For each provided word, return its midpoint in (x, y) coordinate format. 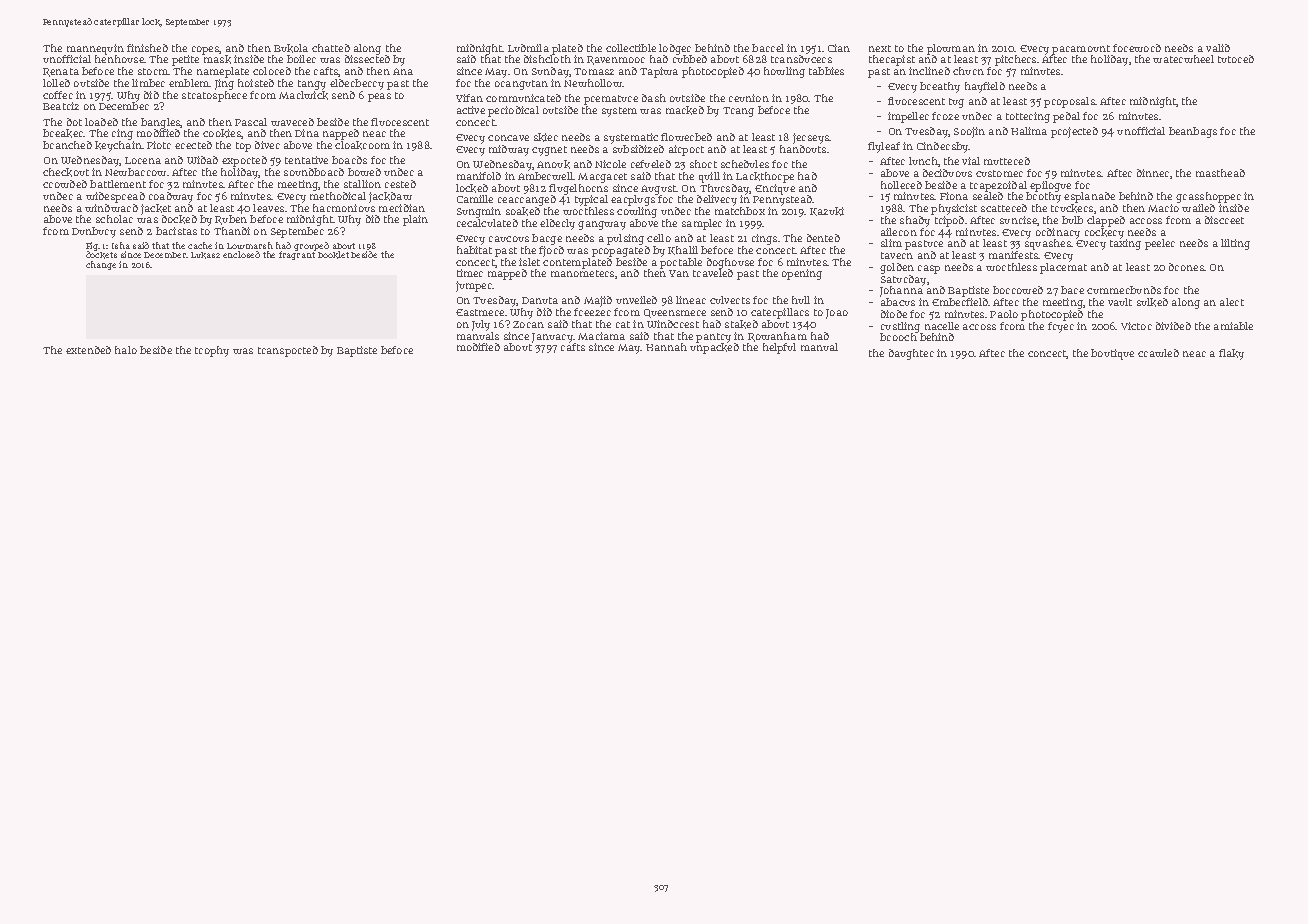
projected (1074, 132)
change (101, 265)
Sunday (550, 72)
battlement (118, 184)
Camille (475, 199)
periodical (513, 111)
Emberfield (960, 302)
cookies (222, 133)
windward (111, 208)
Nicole (610, 164)
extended (88, 350)
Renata (61, 72)
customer (999, 173)
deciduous (947, 173)
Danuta (540, 300)
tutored (1236, 59)
